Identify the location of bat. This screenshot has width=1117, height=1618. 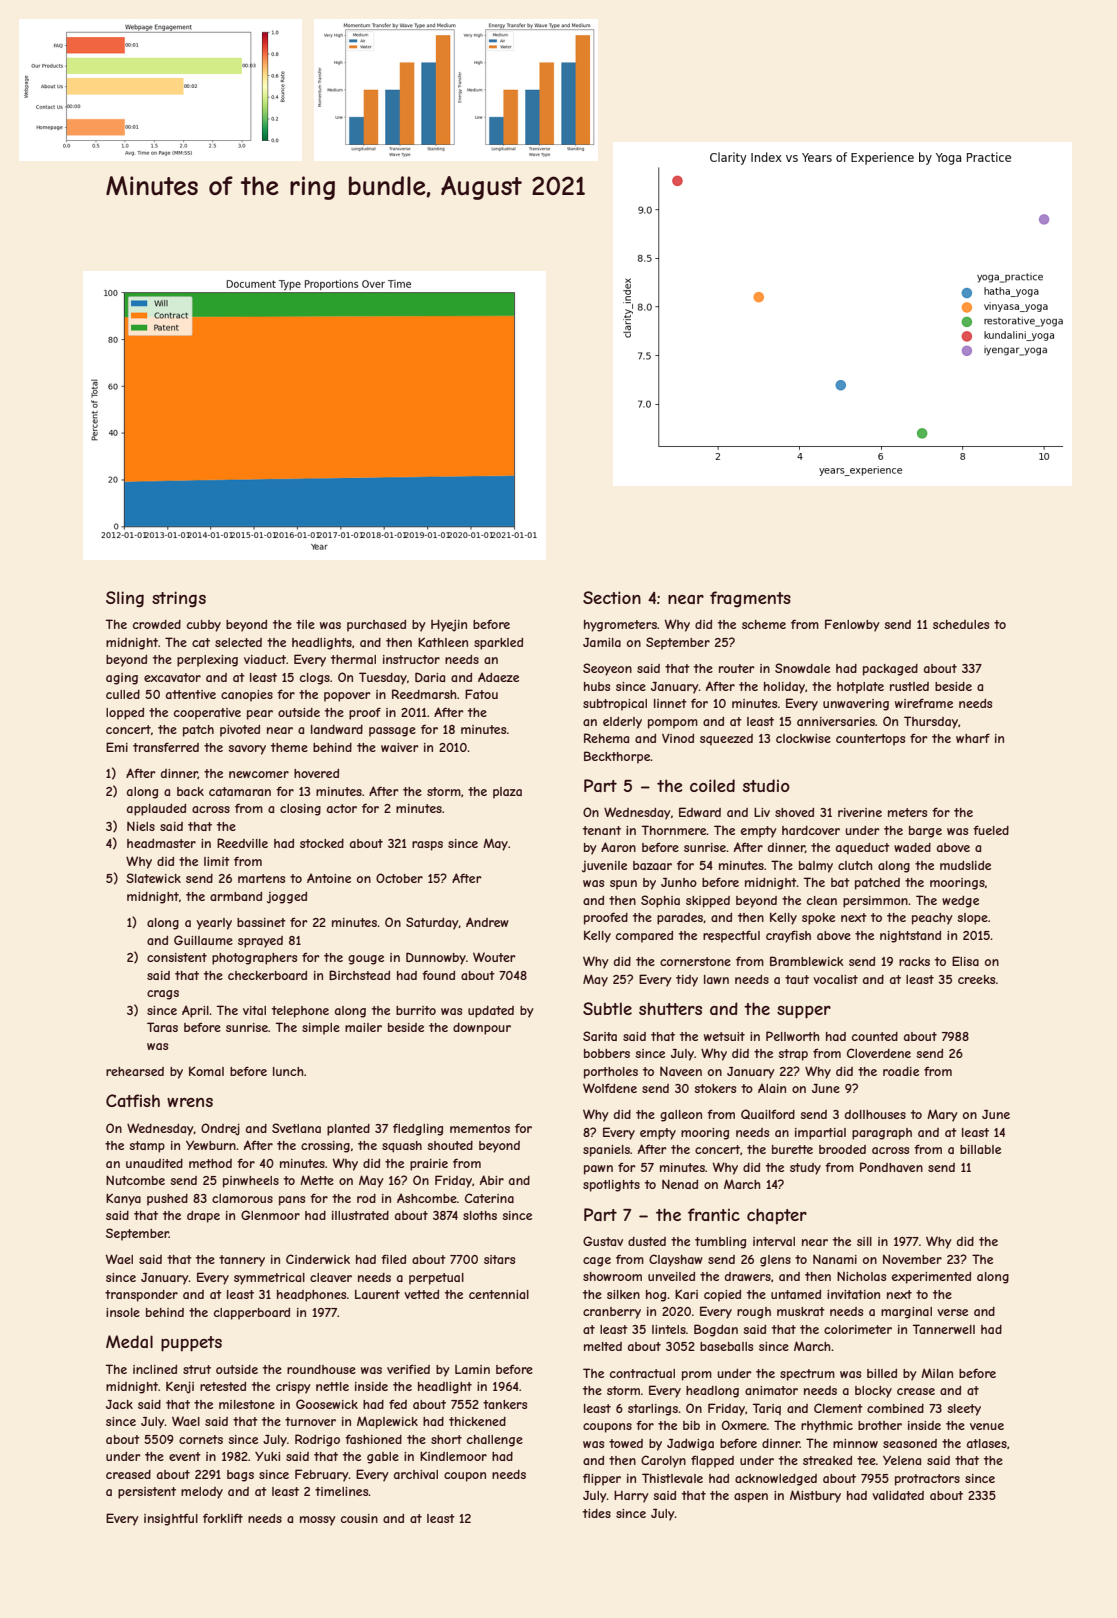
(840, 882).
